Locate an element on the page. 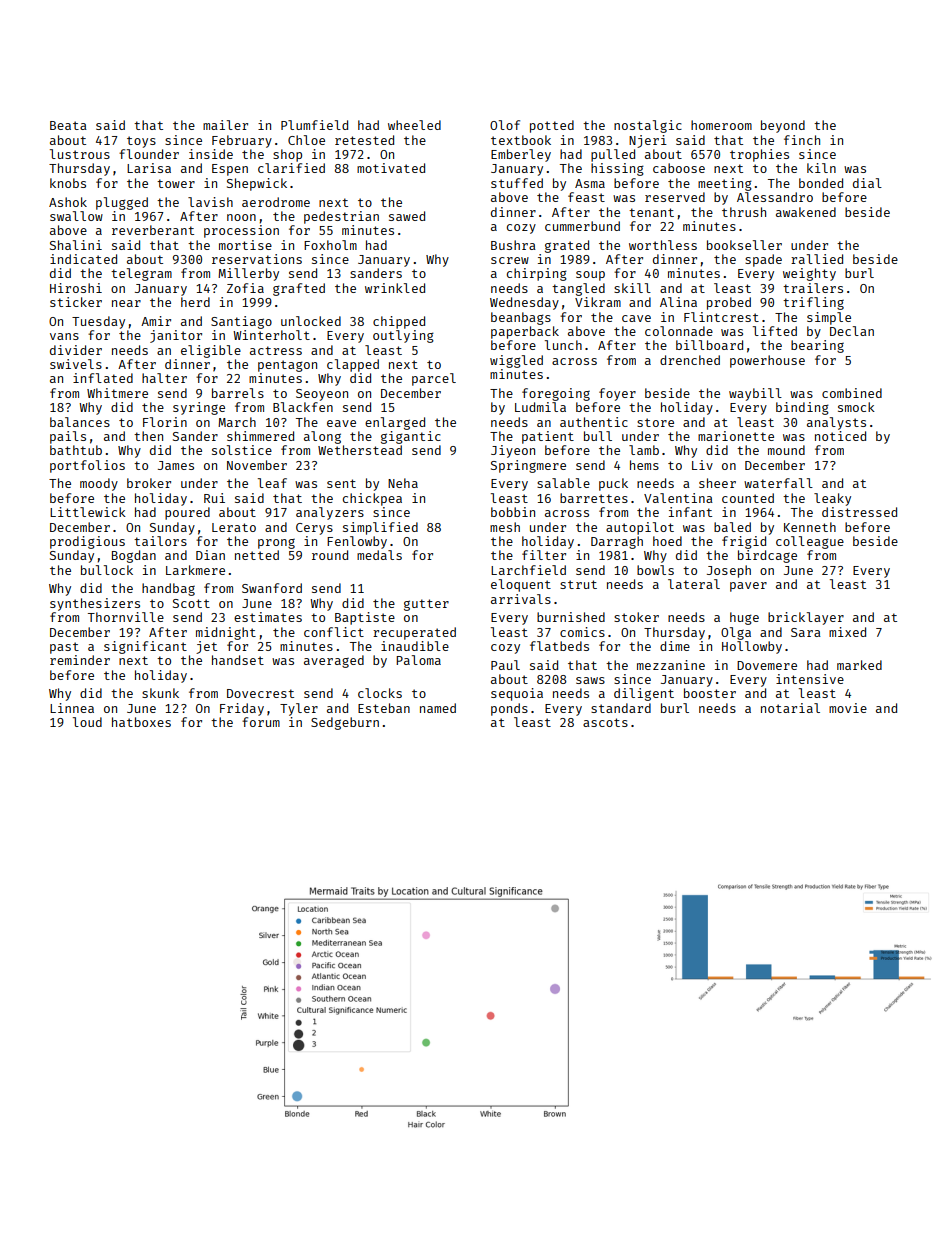 This document has height=1233, width=952. finch is located at coordinates (802, 140).
